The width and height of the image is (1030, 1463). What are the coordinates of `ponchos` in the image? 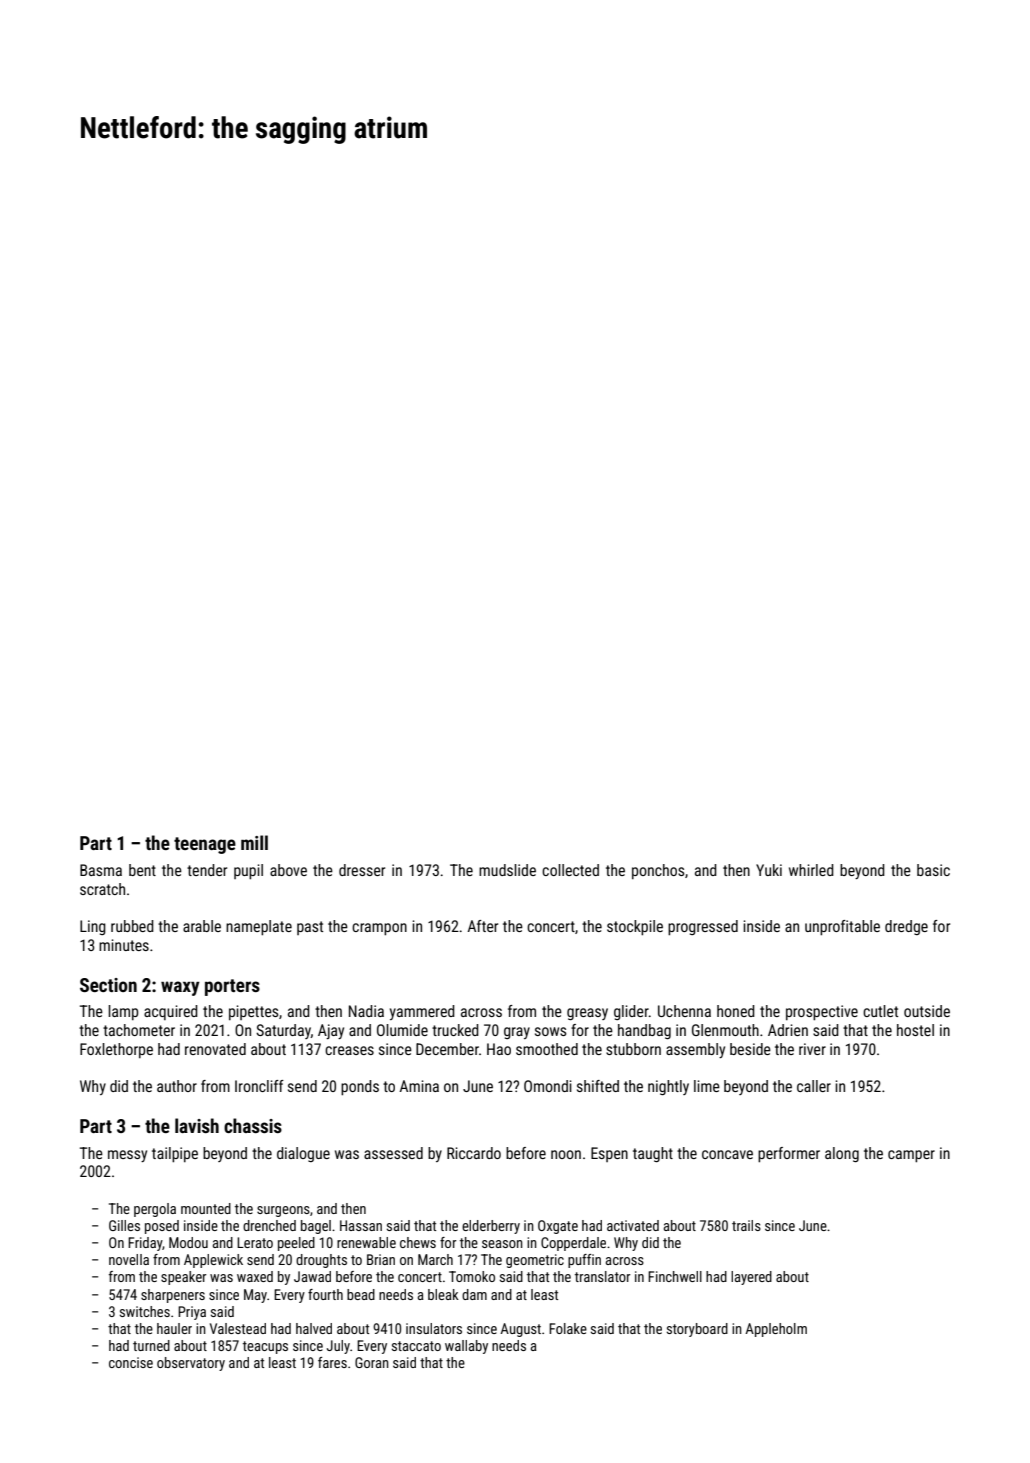 It's located at (658, 871).
